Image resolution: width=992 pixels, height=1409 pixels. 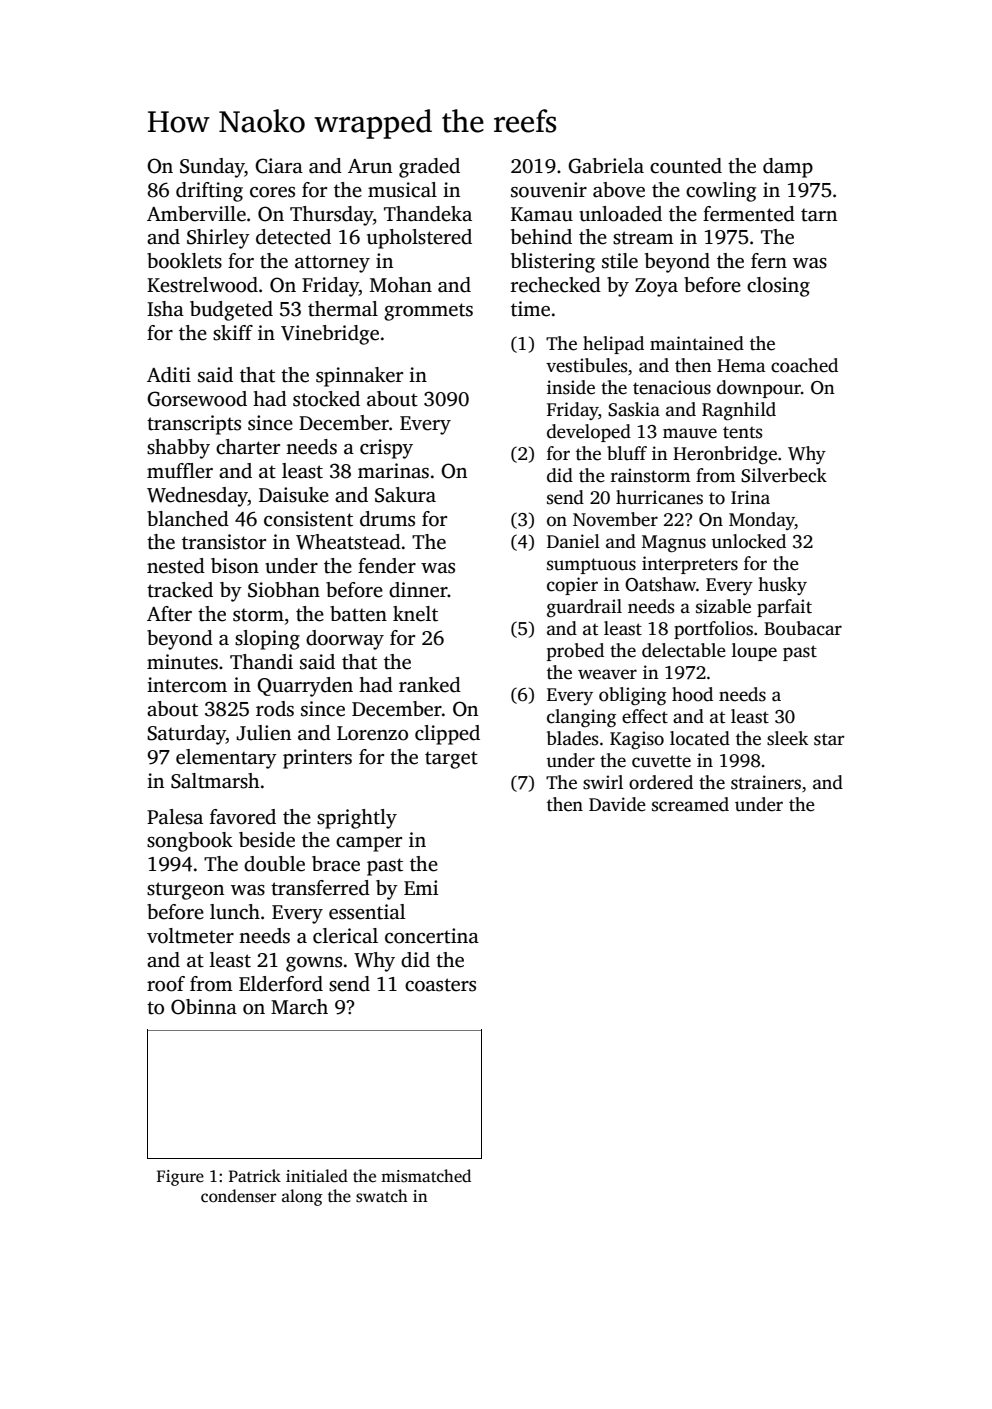 What do you see at coordinates (279, 166) in the page?
I see `Ciara` at bounding box center [279, 166].
